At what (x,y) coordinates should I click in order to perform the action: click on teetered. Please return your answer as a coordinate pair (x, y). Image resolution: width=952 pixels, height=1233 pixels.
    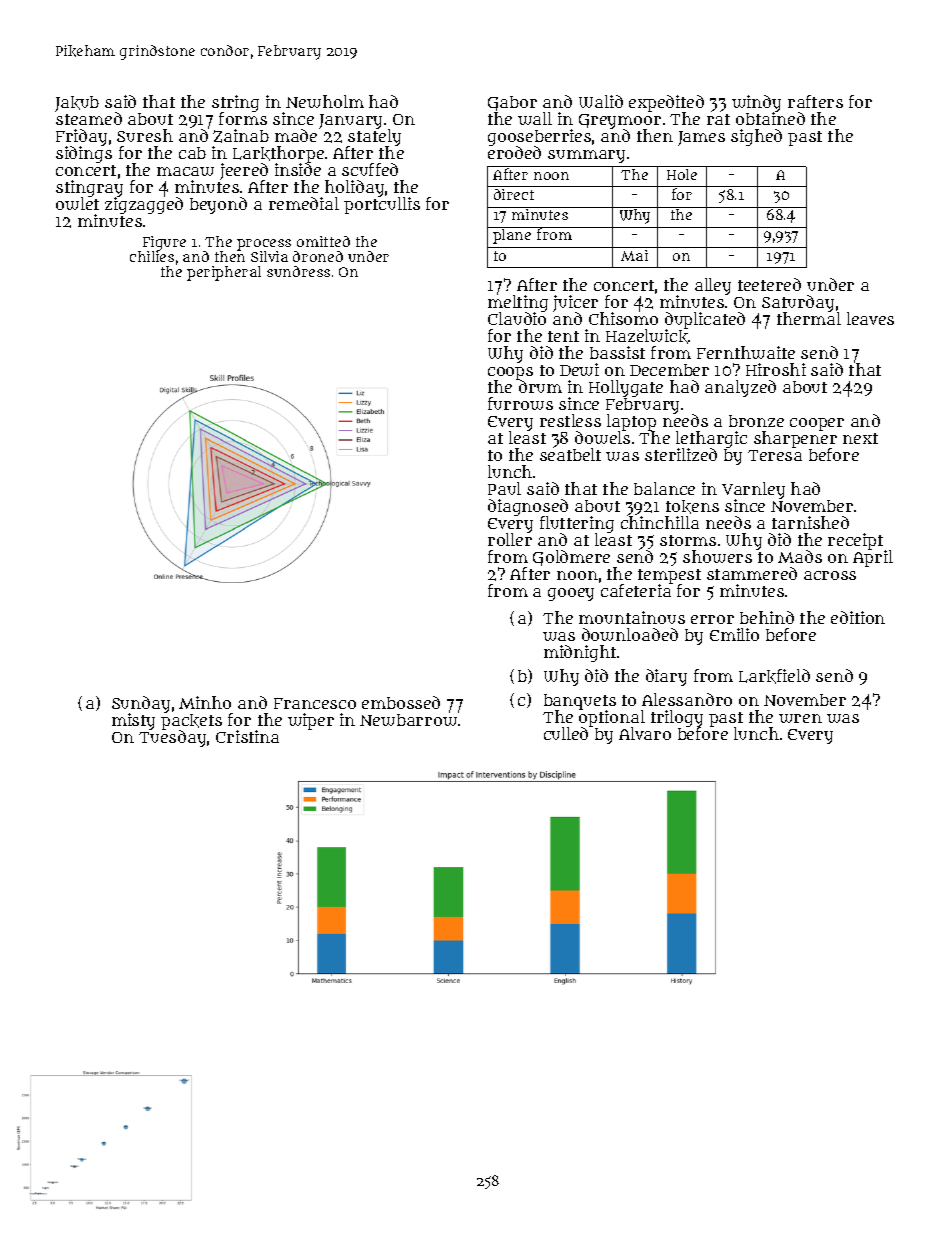
    Looking at the image, I should click on (769, 284).
